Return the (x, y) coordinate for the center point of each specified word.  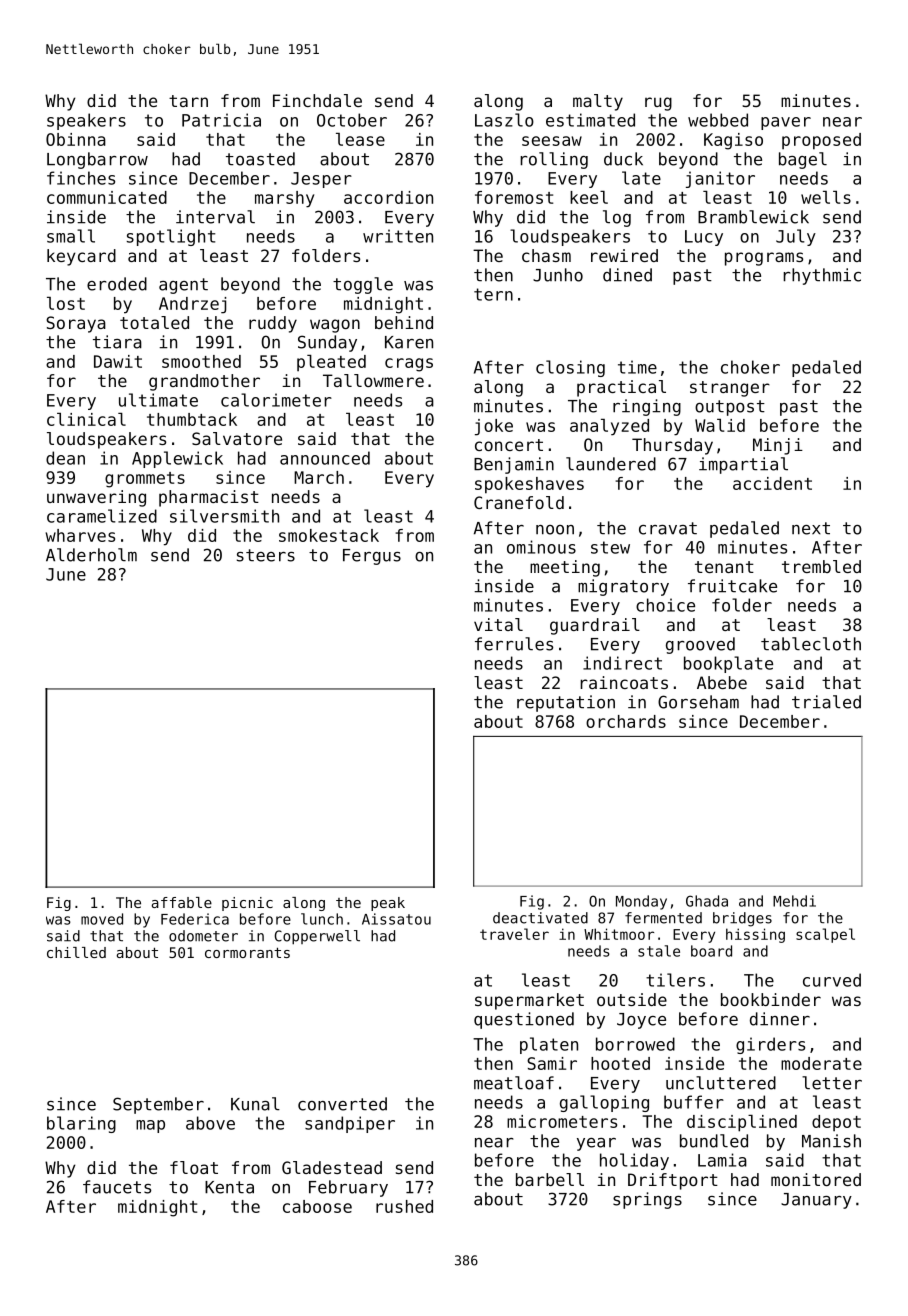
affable (182, 902)
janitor (720, 179)
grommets (145, 480)
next (811, 528)
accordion (388, 197)
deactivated (540, 918)
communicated (107, 197)
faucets (117, 1187)
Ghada (707, 901)
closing (570, 368)
